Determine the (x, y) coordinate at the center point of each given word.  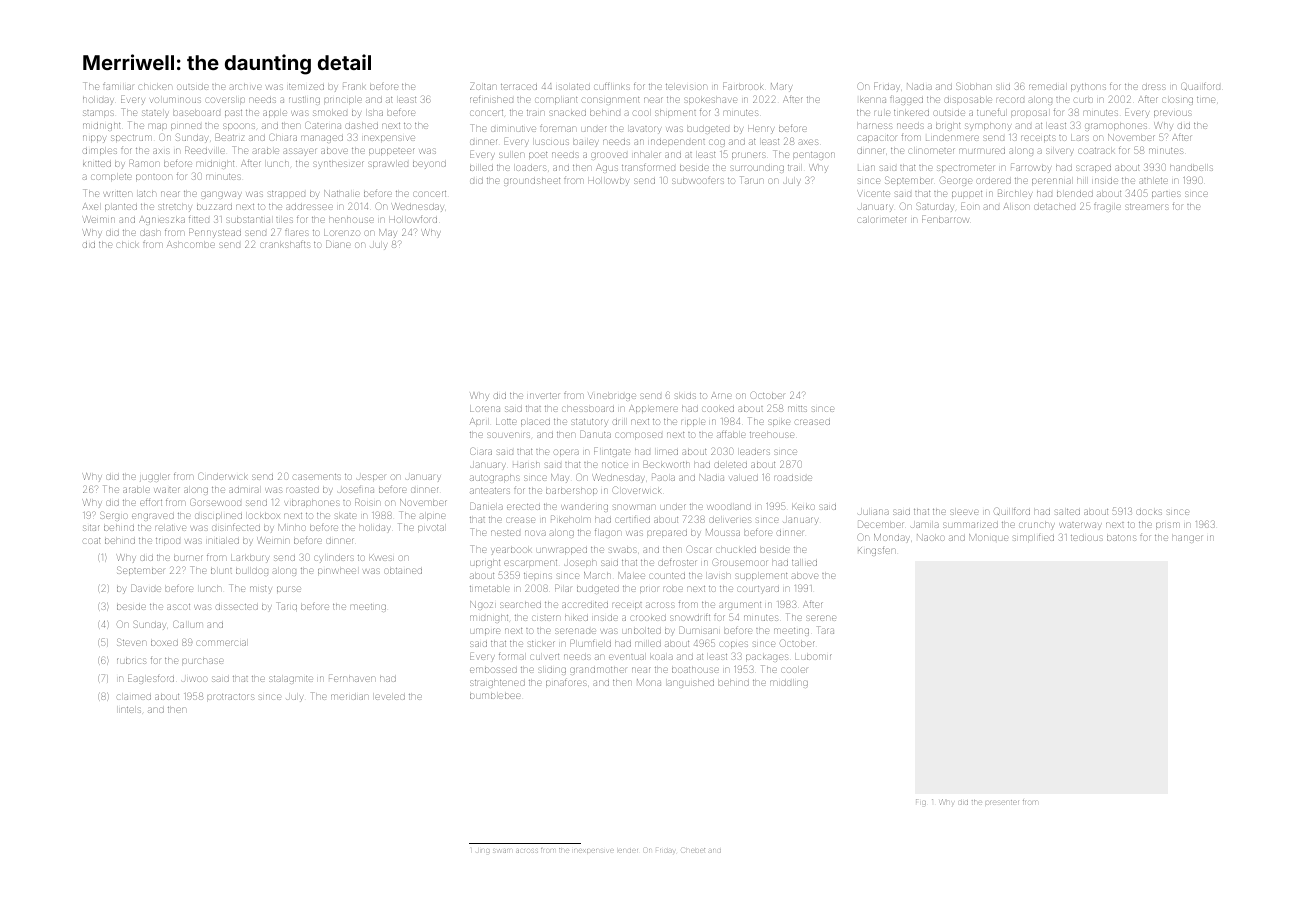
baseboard (196, 113)
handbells (1191, 168)
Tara (826, 630)
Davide (146, 588)
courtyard (758, 589)
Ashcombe (191, 244)
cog (717, 143)
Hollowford (413, 220)
